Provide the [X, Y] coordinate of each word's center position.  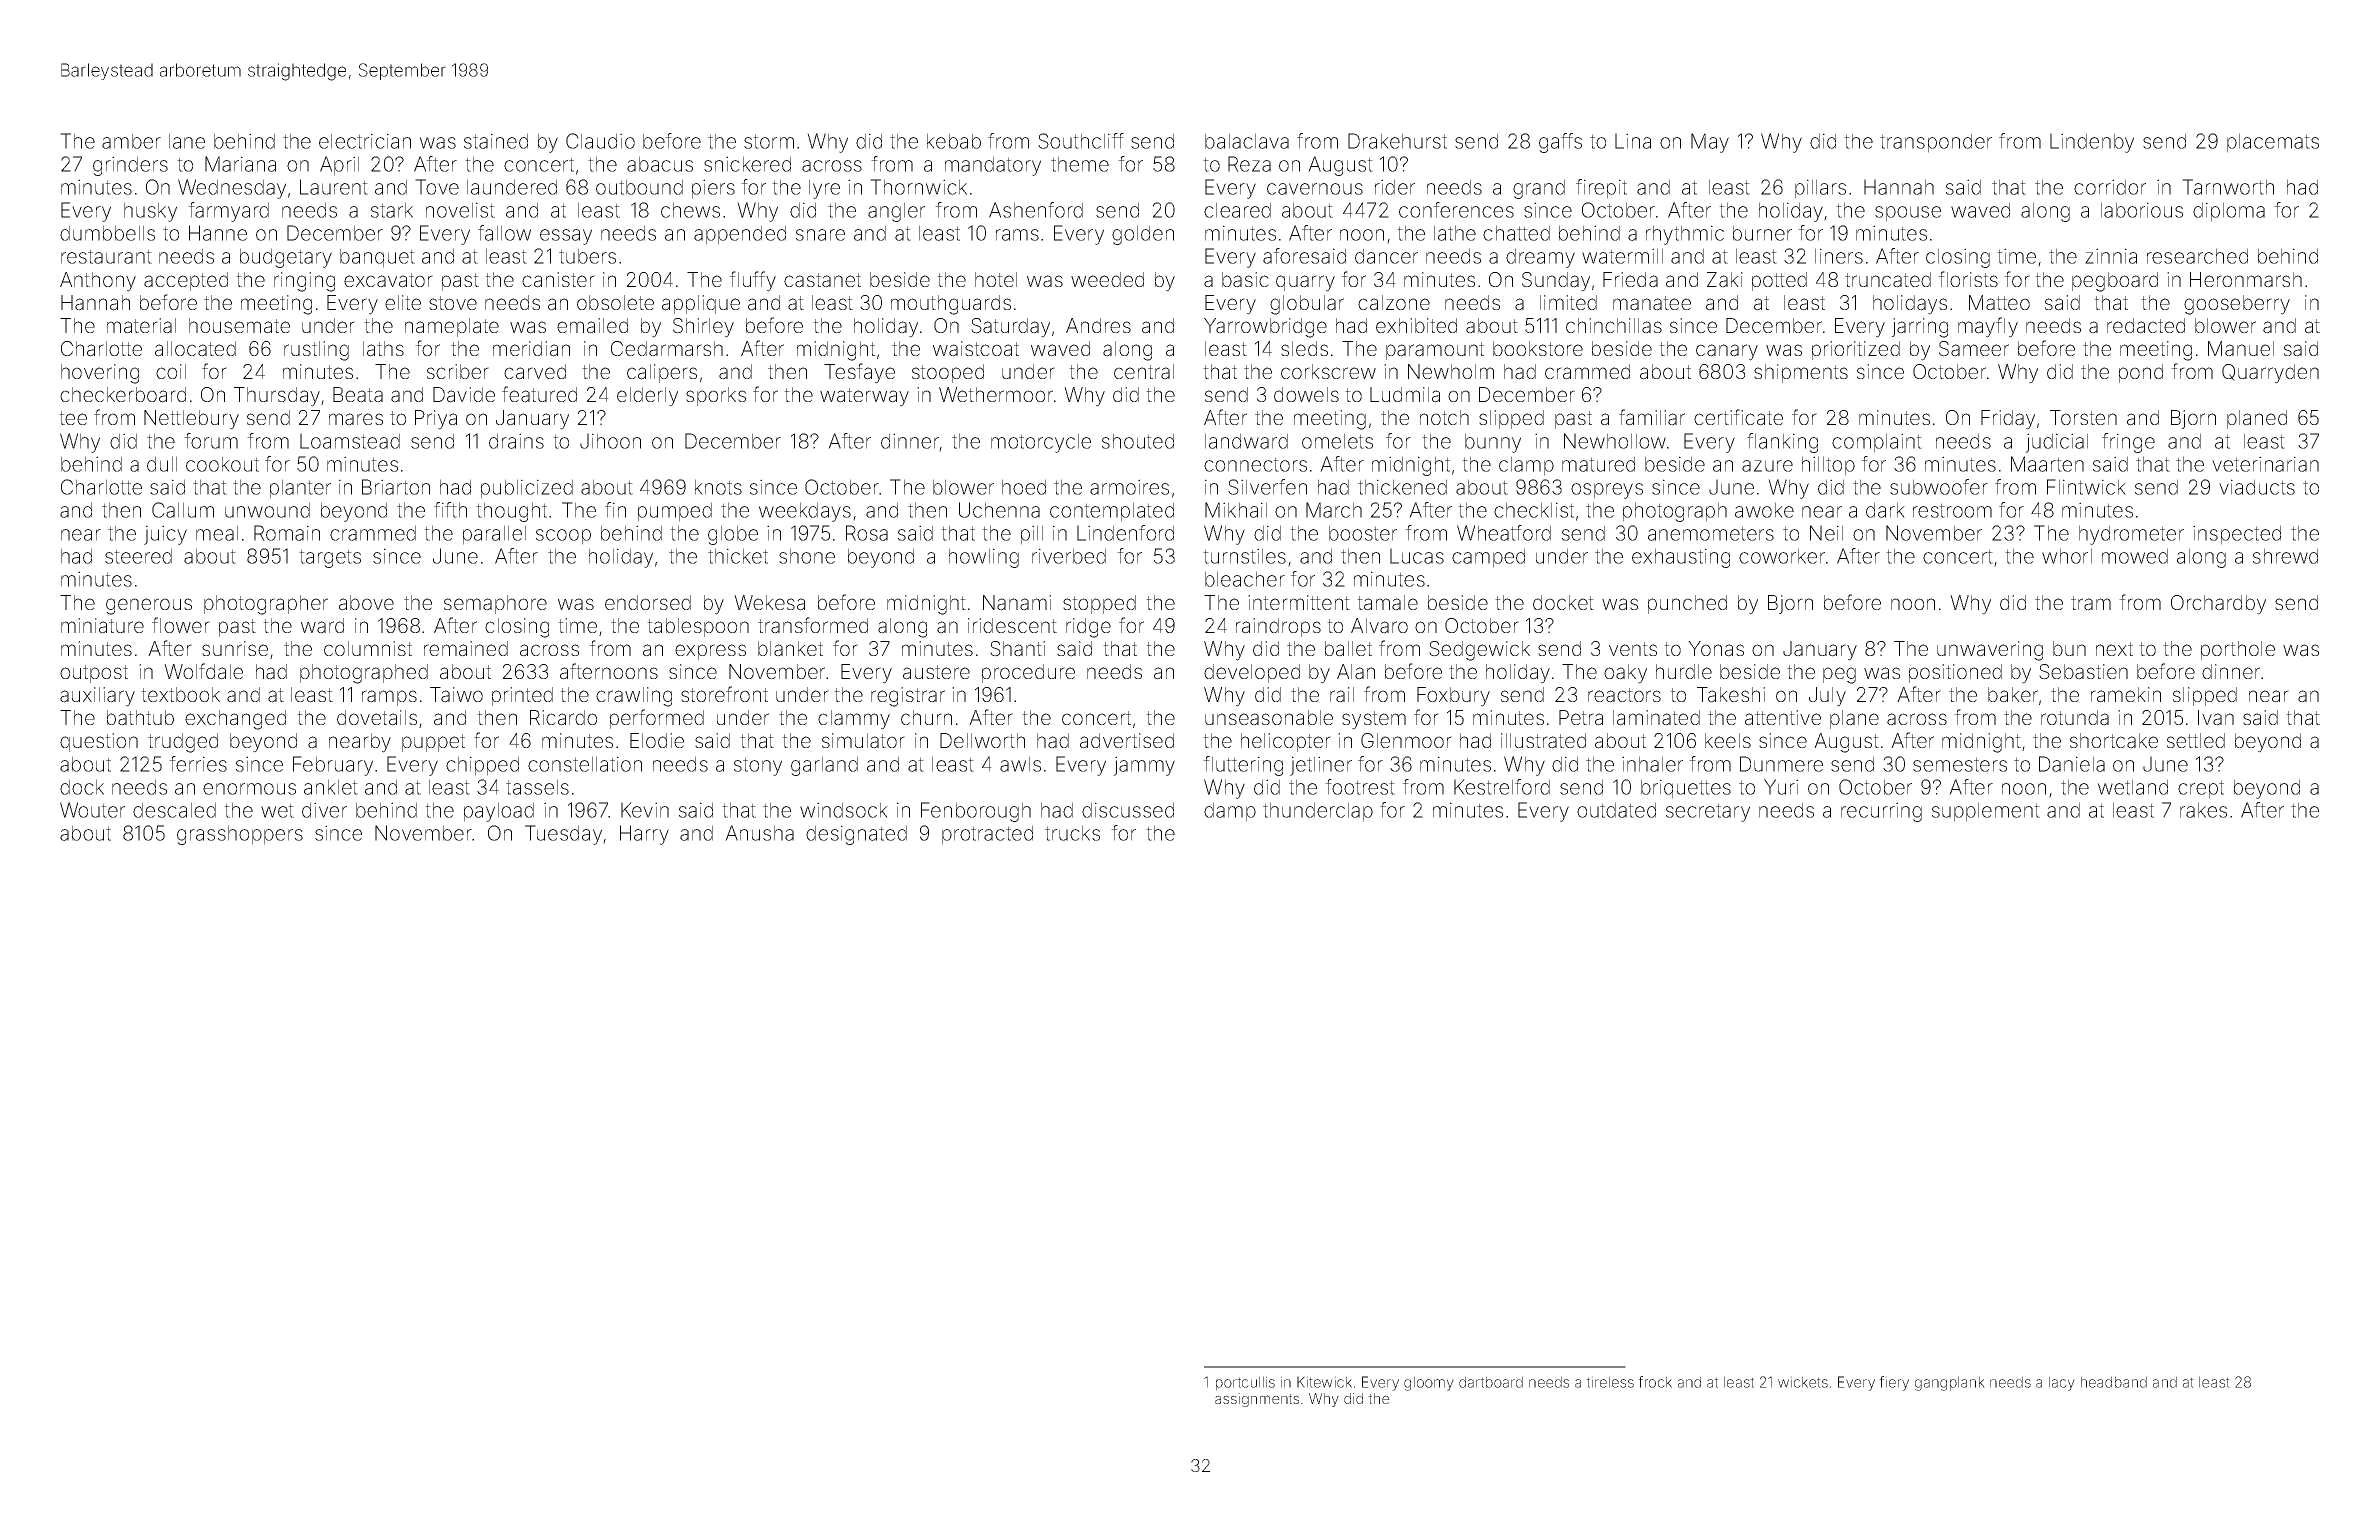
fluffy [752, 281]
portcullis [1245, 1383]
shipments [1801, 373]
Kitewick [1324, 1382]
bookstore [1538, 348]
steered [138, 556]
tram [2091, 603]
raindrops [1278, 627]
